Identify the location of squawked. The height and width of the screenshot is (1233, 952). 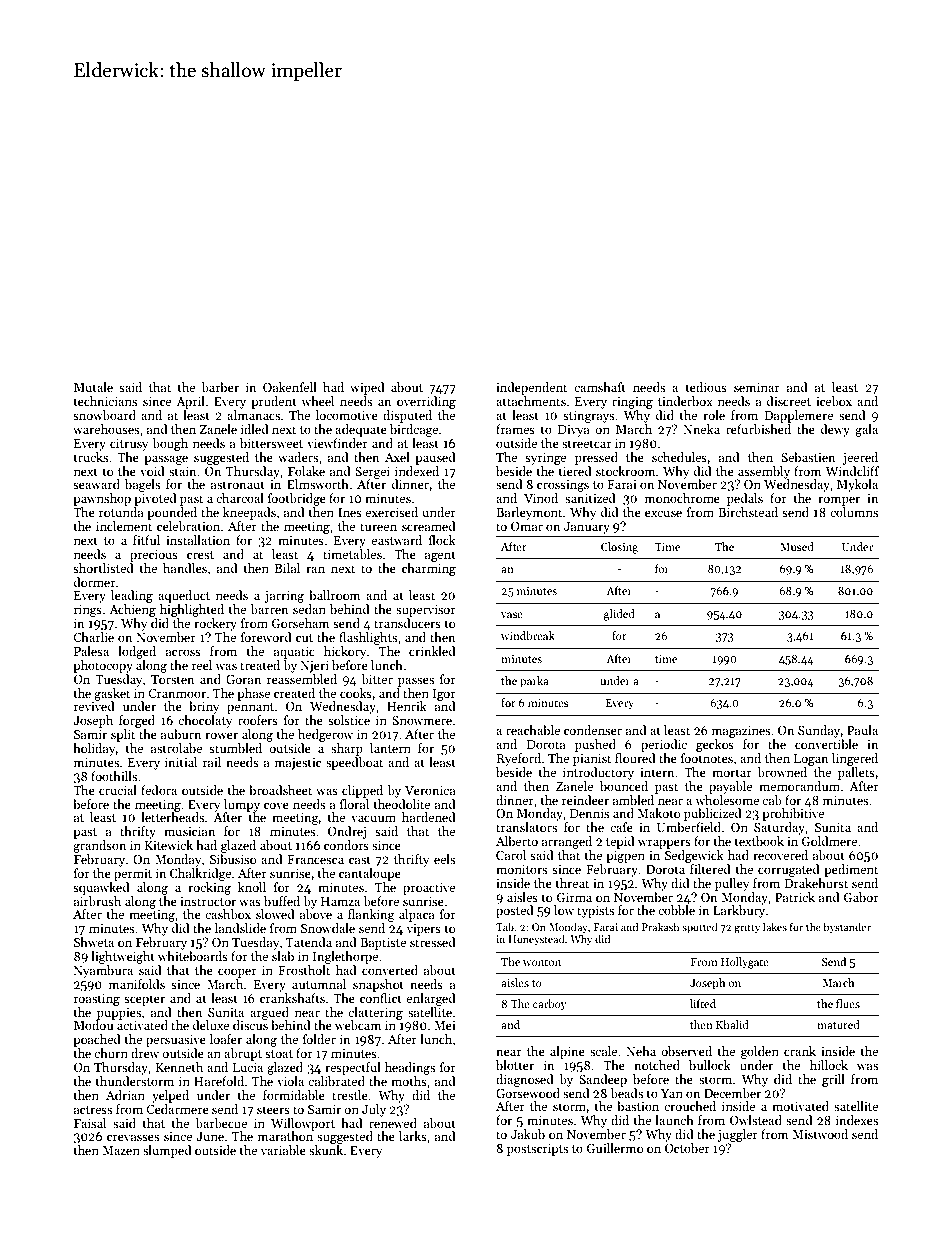
(101, 888).
